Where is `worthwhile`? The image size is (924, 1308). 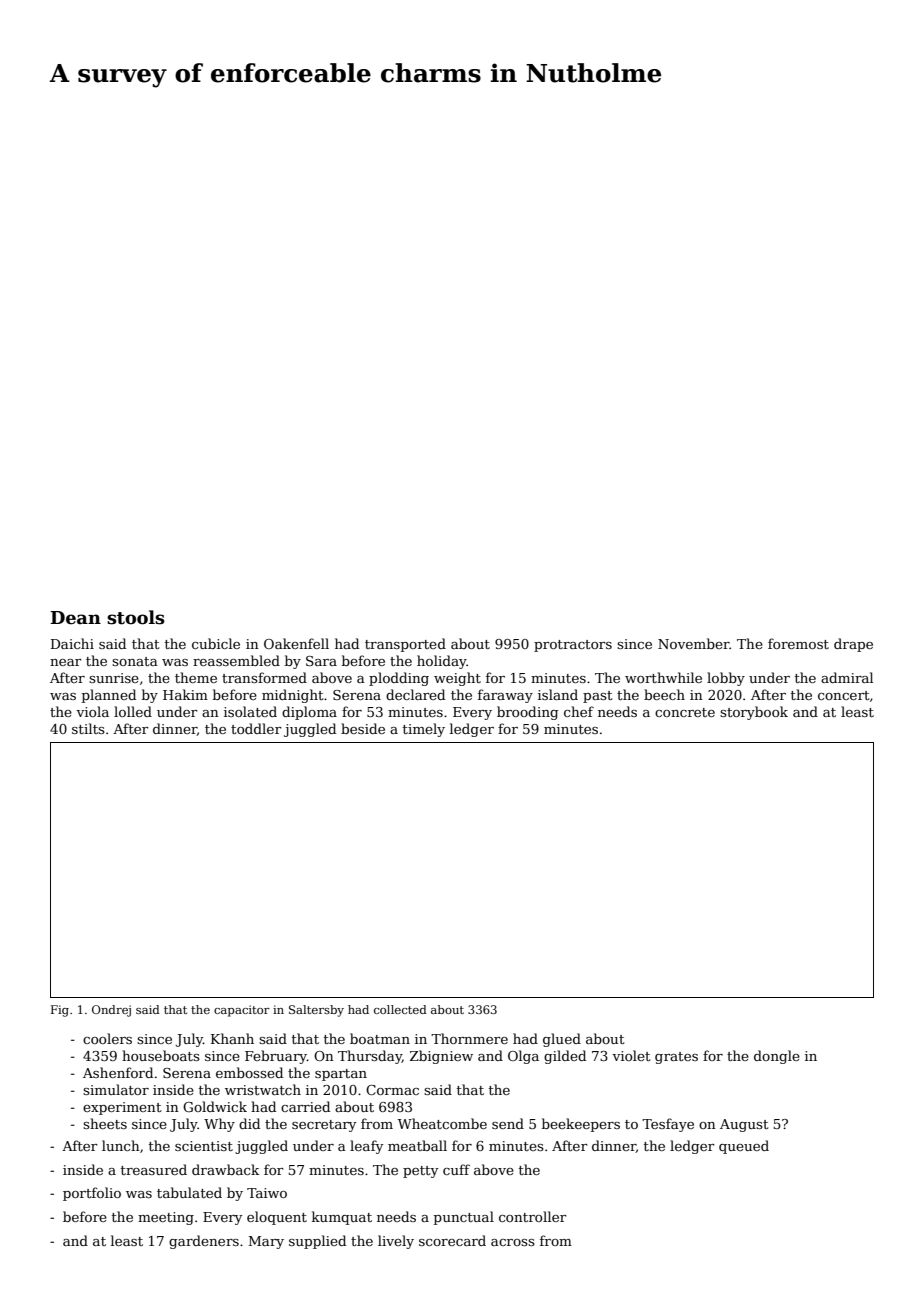
worthwhile is located at coordinates (663, 677).
